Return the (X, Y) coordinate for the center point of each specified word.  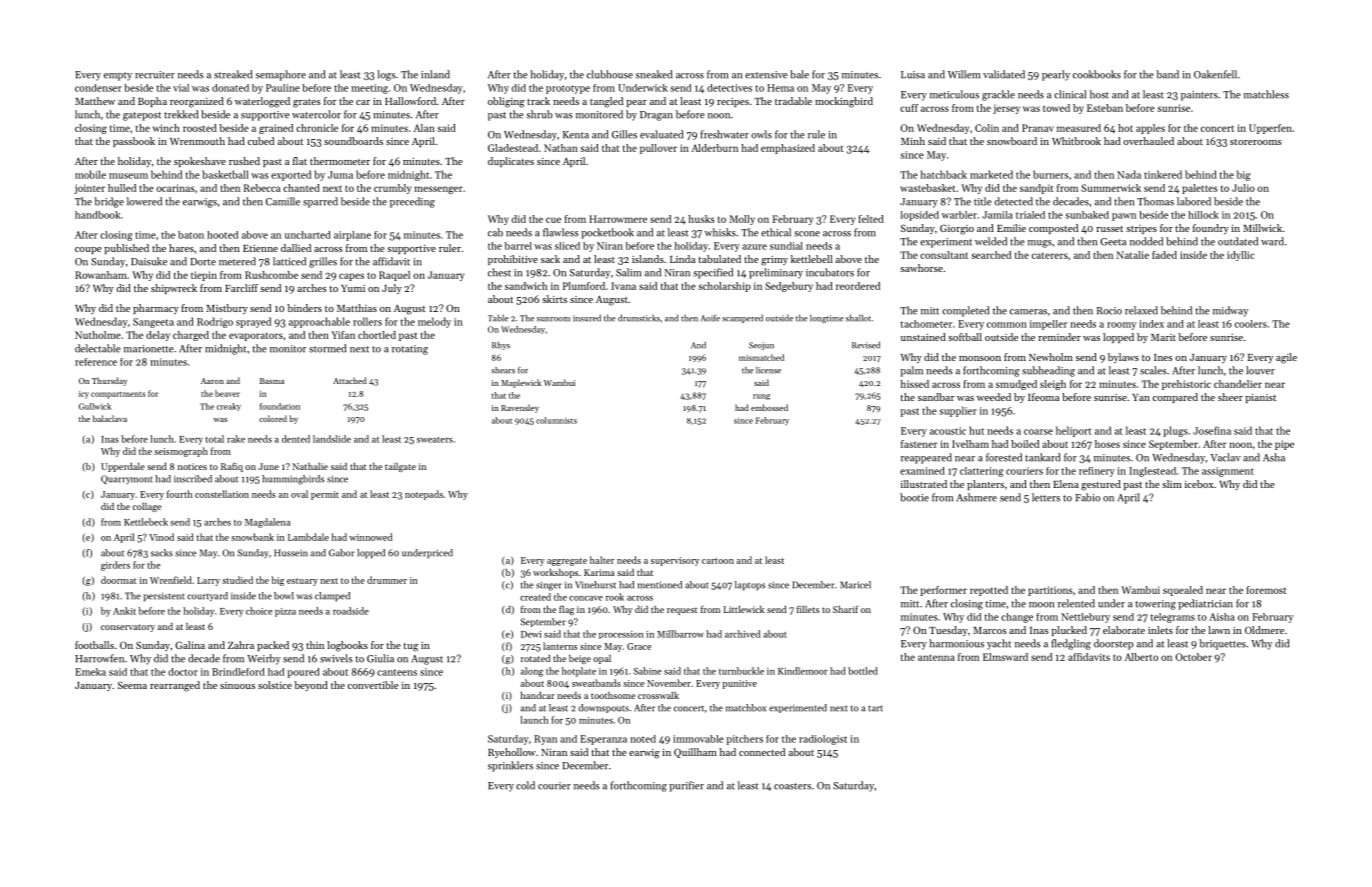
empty (118, 76)
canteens (397, 672)
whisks (720, 232)
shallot (858, 318)
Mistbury (227, 309)
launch (534, 720)
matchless (1266, 94)
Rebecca (262, 188)
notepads (424, 495)
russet (1109, 229)
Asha (1274, 457)
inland (435, 74)
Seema (132, 685)
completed (965, 311)
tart (875, 708)
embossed (769, 407)
